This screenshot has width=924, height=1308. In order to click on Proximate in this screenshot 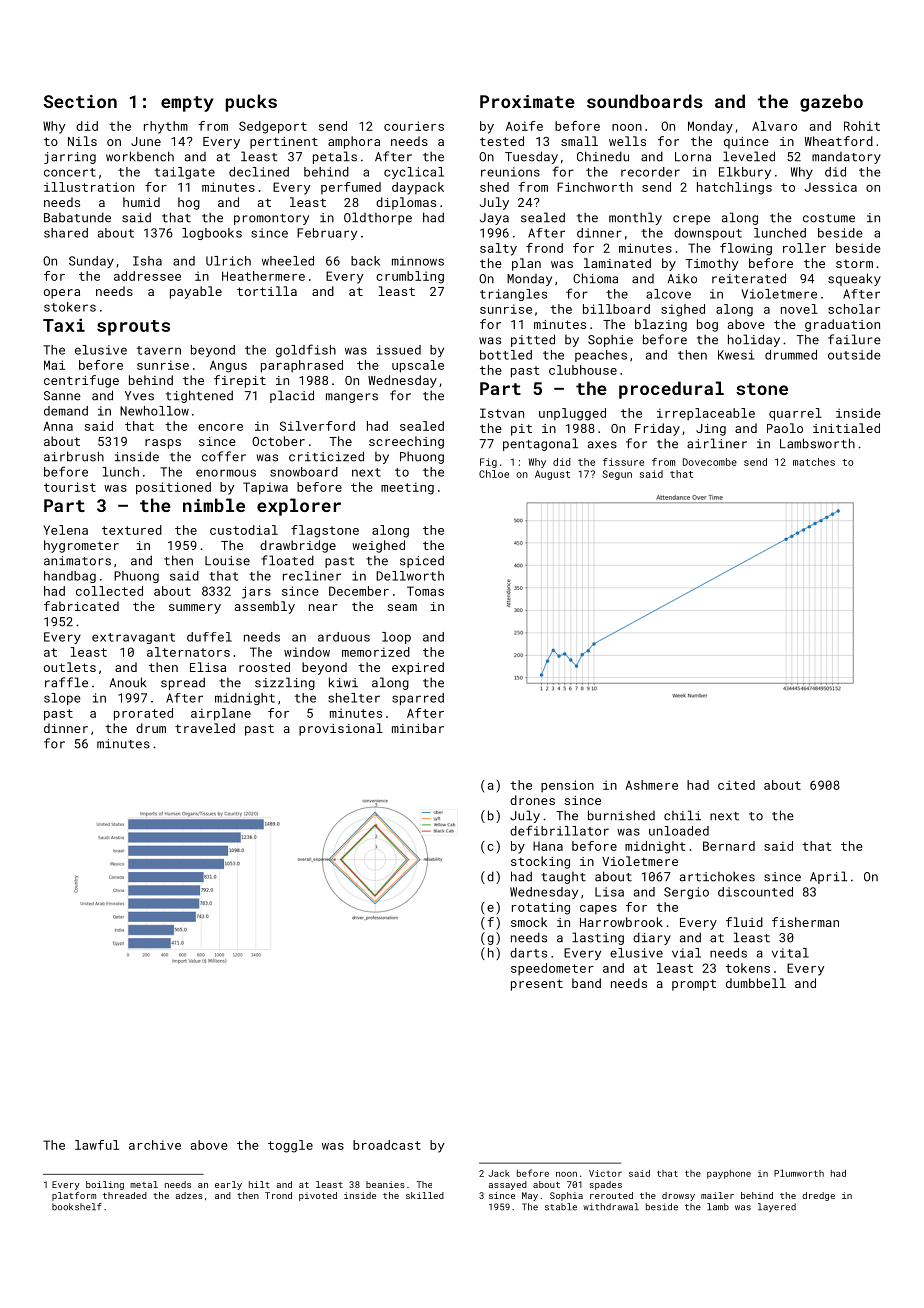, I will do `click(527, 101)`.
